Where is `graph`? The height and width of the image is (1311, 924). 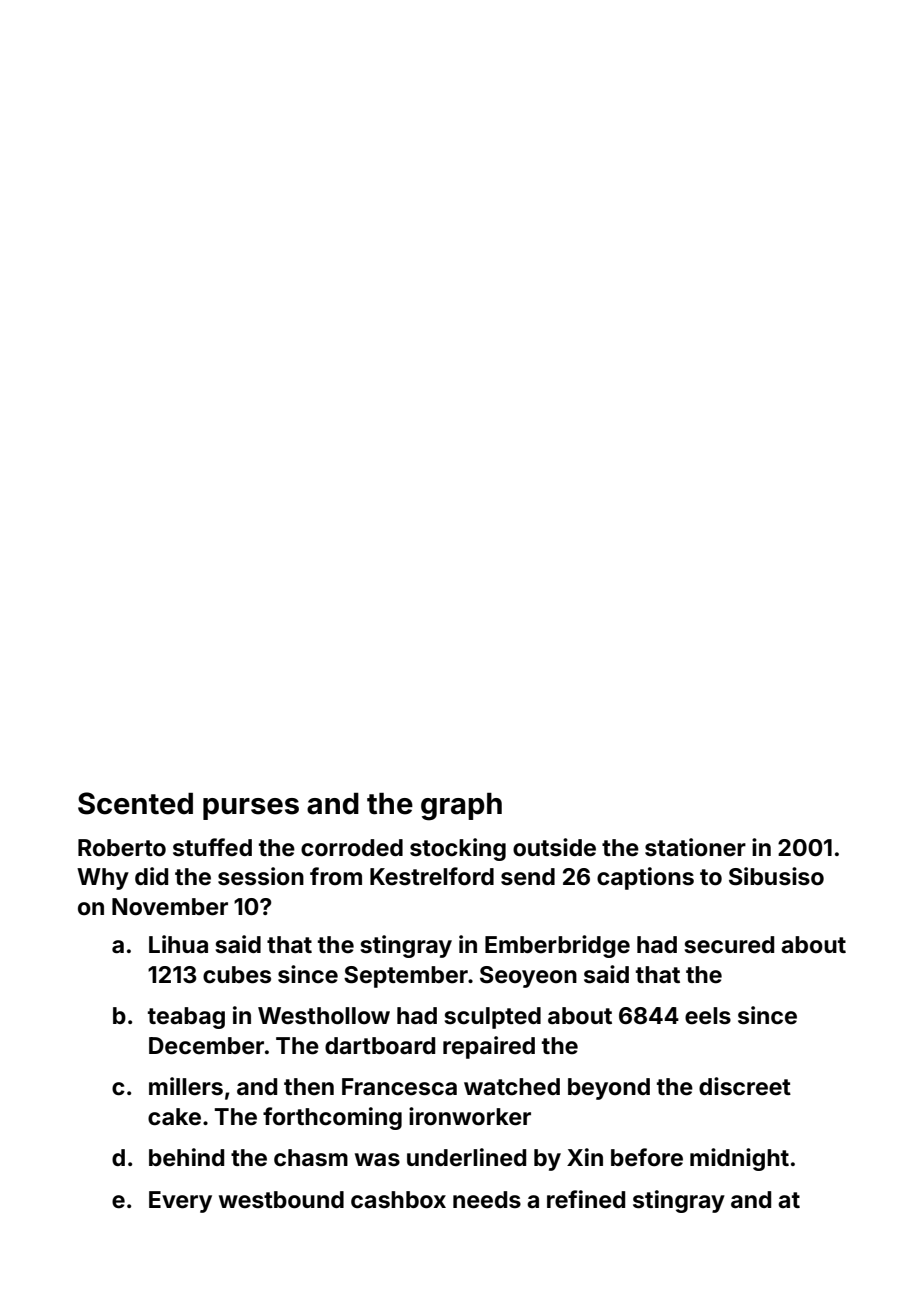
graph is located at coordinates (461, 807).
